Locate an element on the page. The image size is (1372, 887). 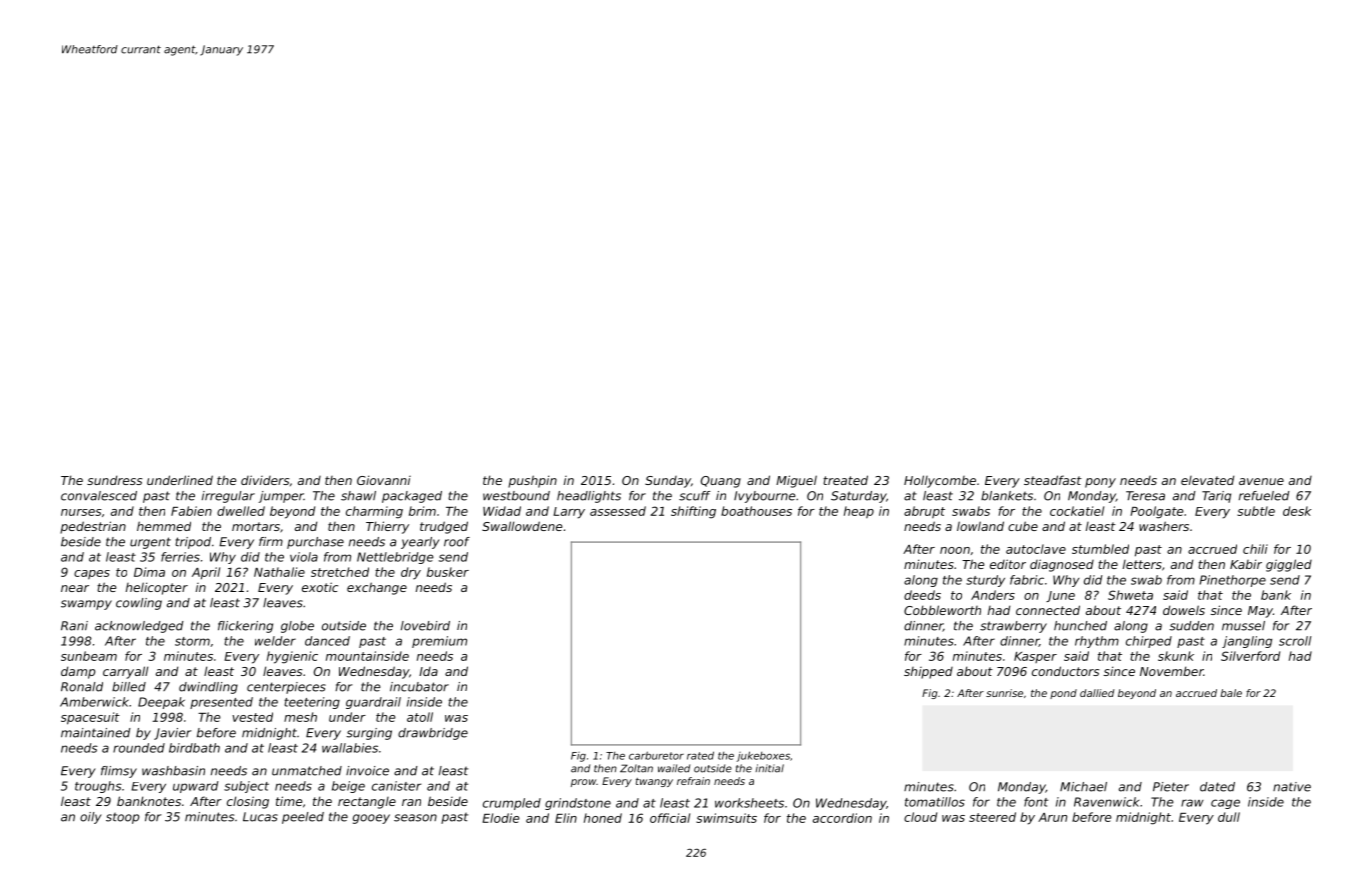
nurses is located at coordinates (81, 512).
